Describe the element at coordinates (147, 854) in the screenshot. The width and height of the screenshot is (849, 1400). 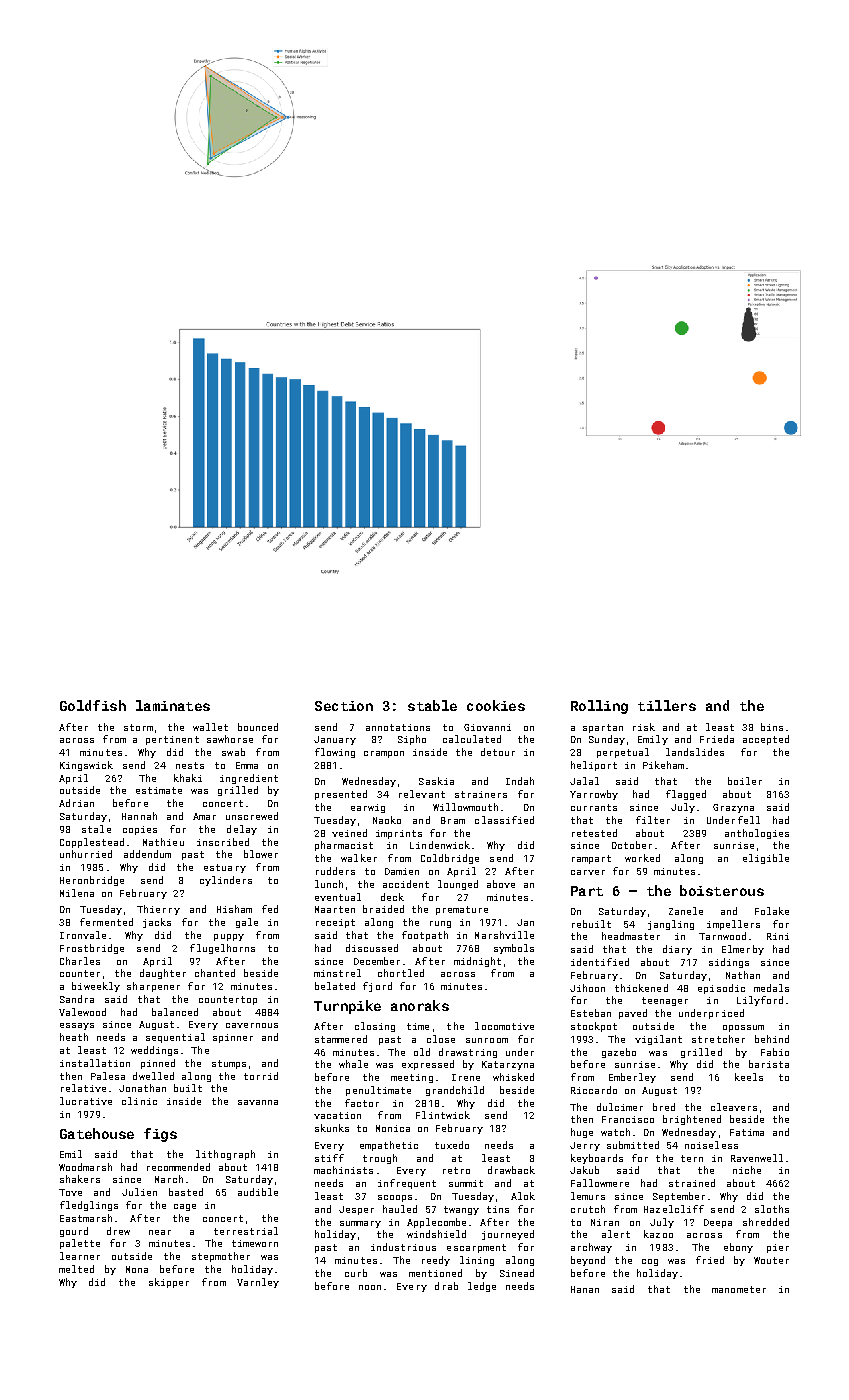
I see `addendum` at that location.
